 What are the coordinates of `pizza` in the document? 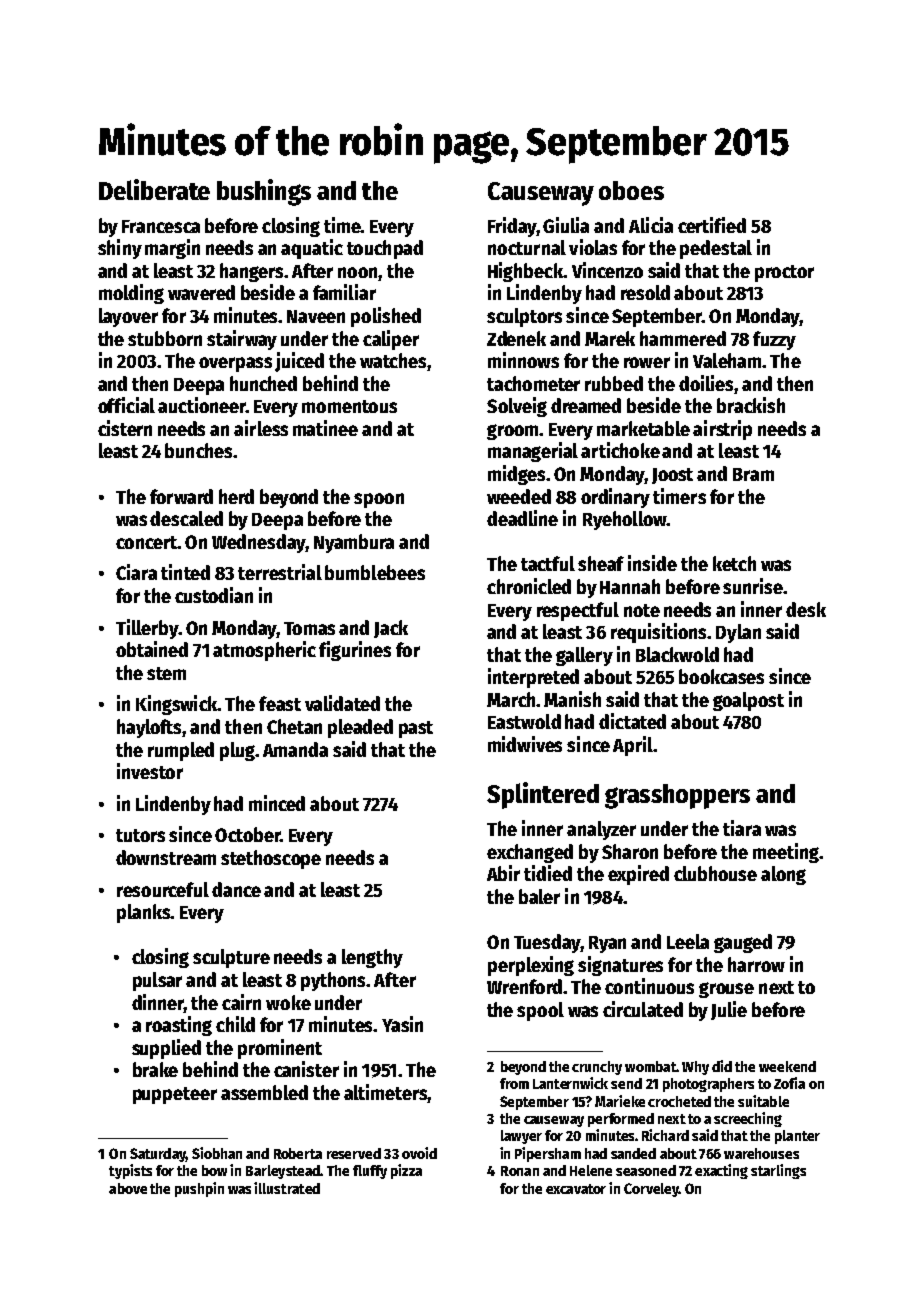 It's located at (406, 1171).
